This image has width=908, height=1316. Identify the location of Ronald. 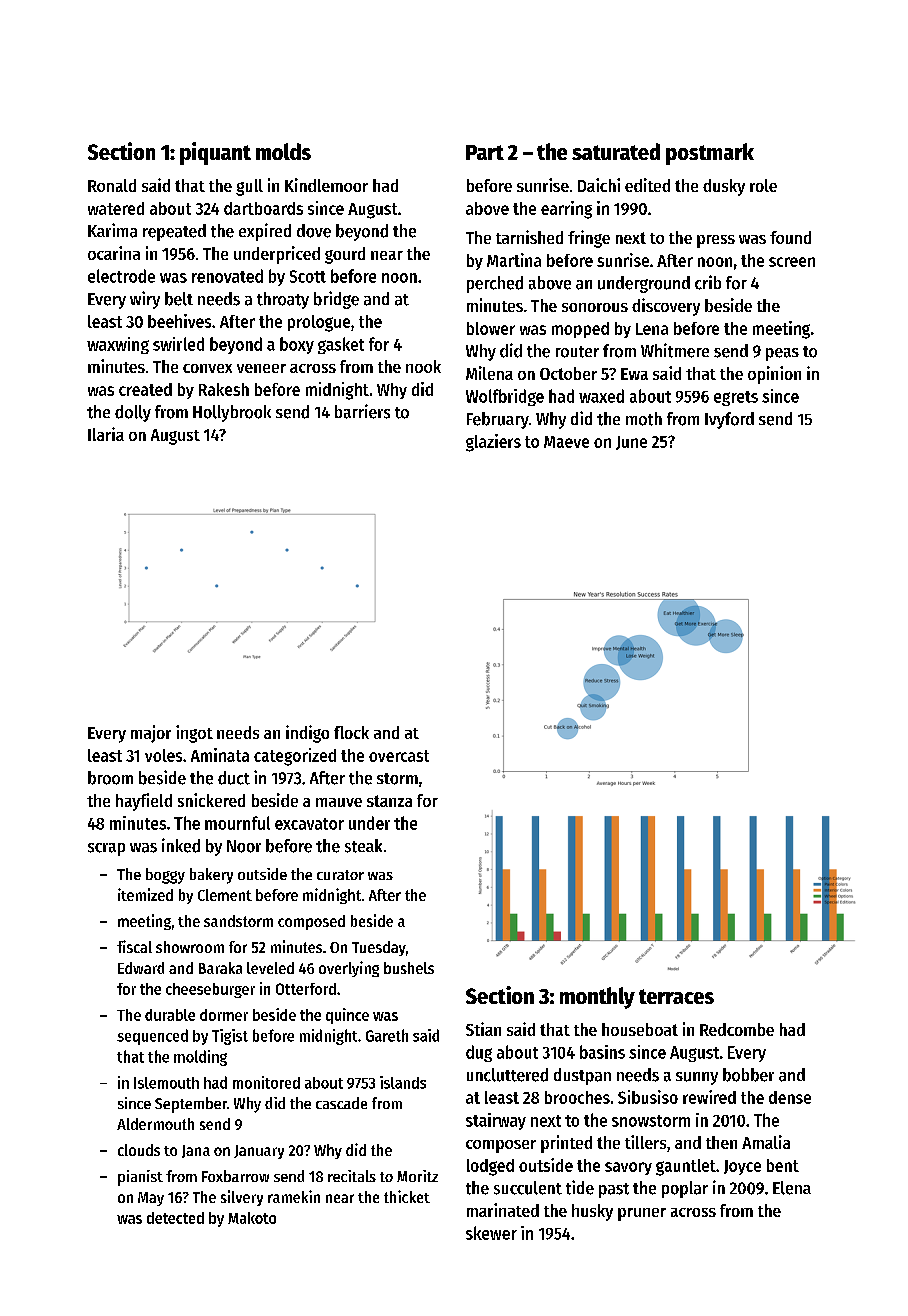
(112, 185).
